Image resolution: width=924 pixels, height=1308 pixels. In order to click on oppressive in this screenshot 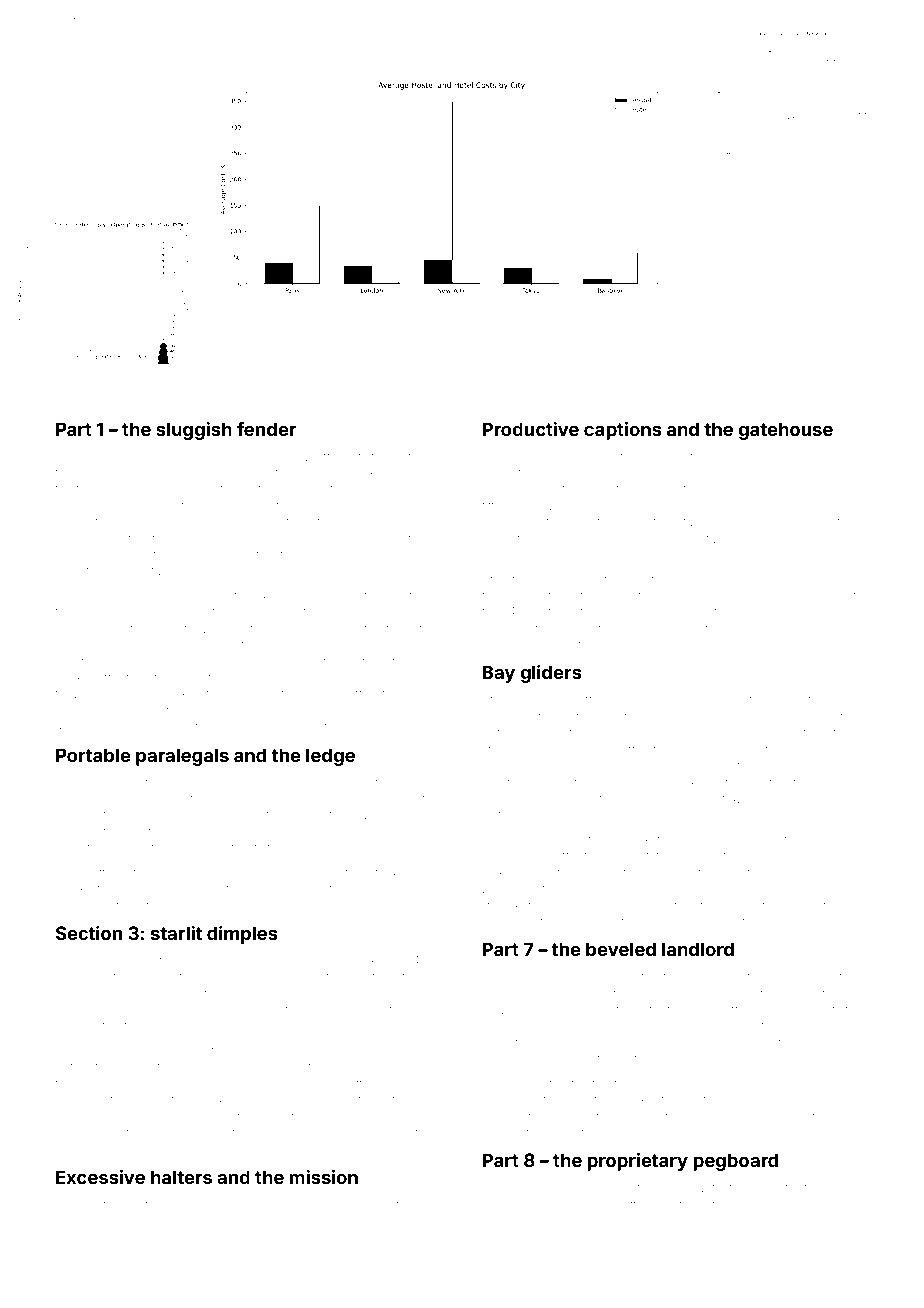, I will do `click(102, 728)`.
